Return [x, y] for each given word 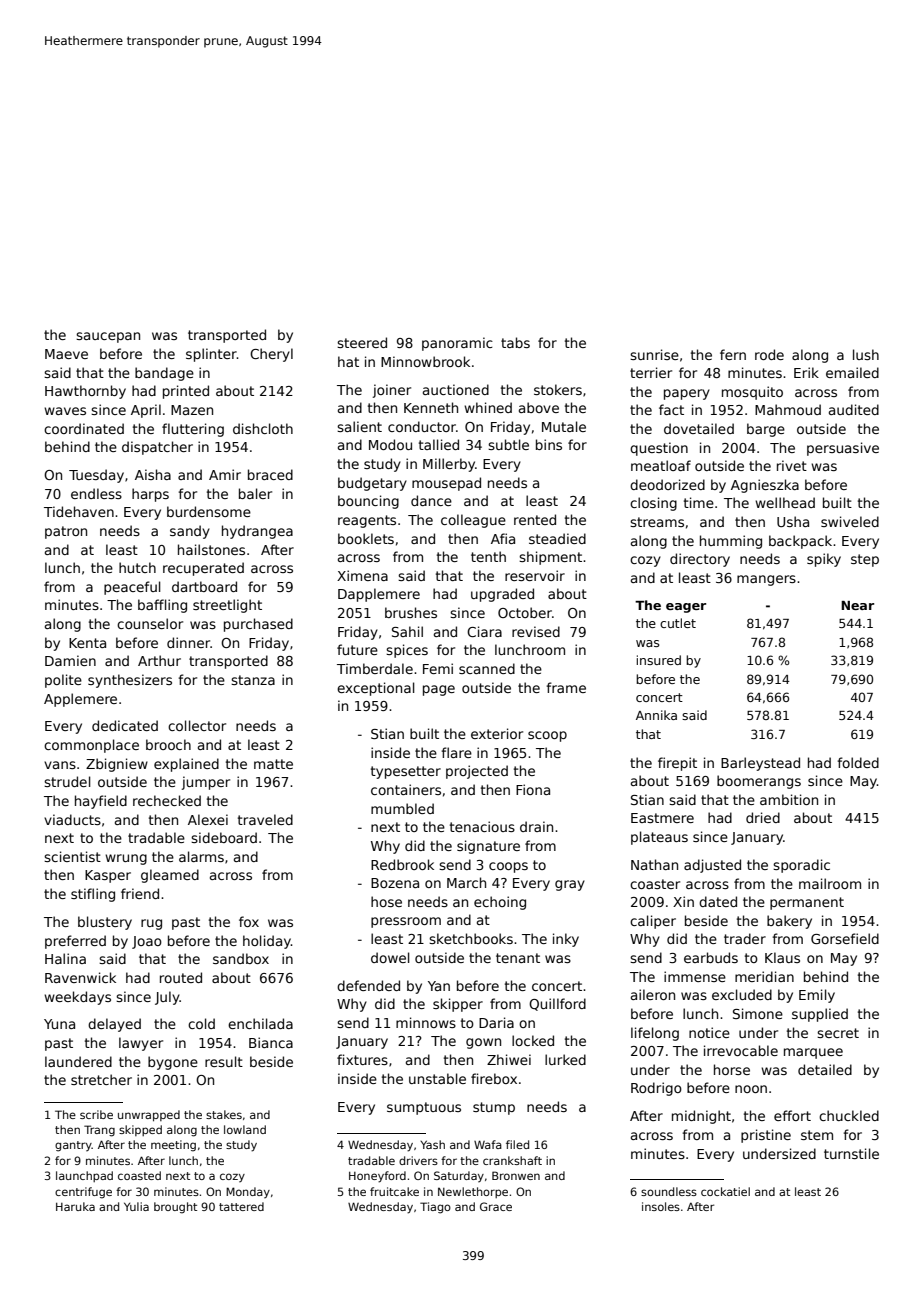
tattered [241, 1206]
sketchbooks [471, 938]
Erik [806, 372]
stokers [558, 389]
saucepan [108, 337]
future [357, 649]
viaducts [72, 819]
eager [686, 608]
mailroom [830, 883]
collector [197, 725]
